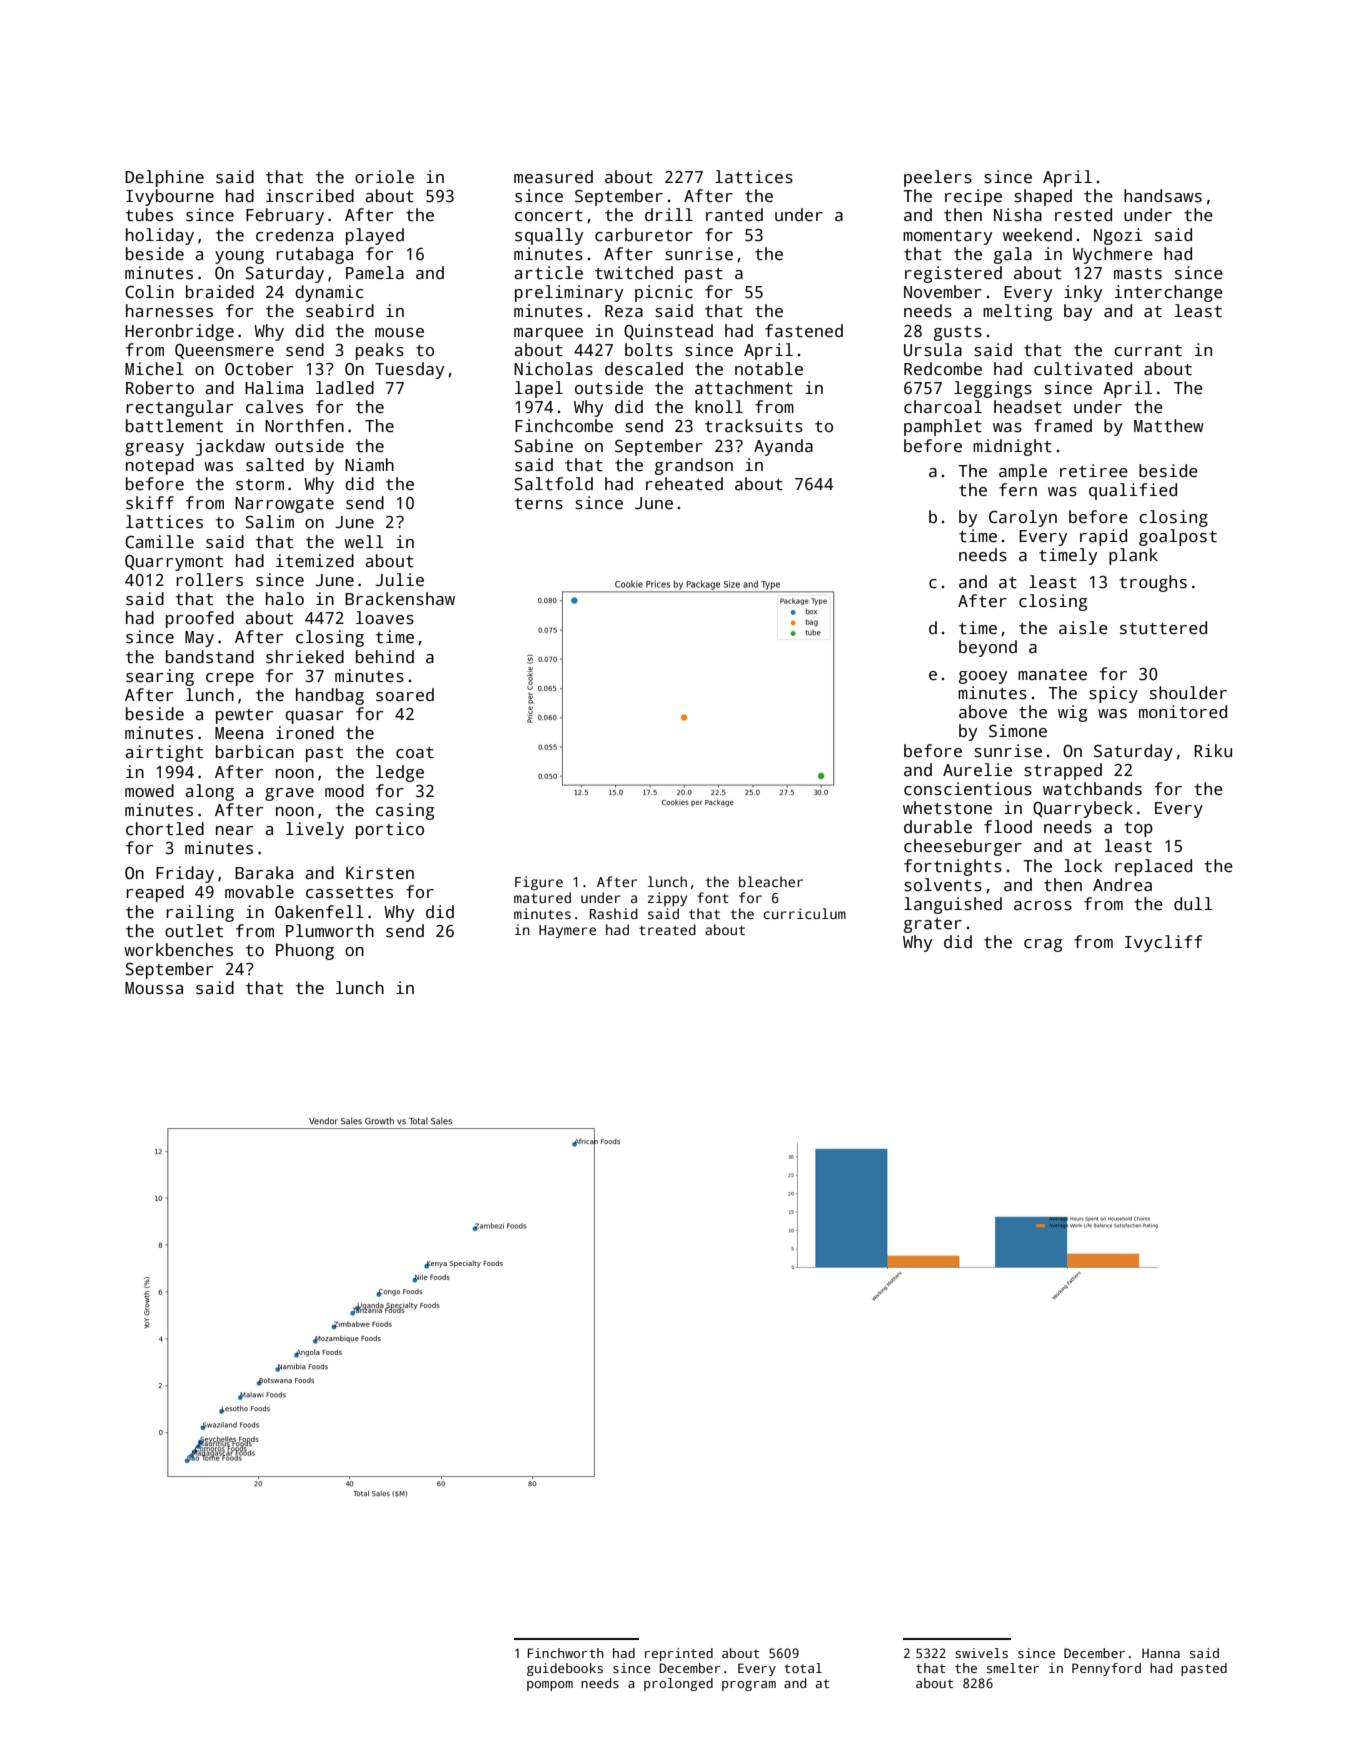  What do you see at coordinates (1163, 196) in the document?
I see `handsaws` at bounding box center [1163, 196].
